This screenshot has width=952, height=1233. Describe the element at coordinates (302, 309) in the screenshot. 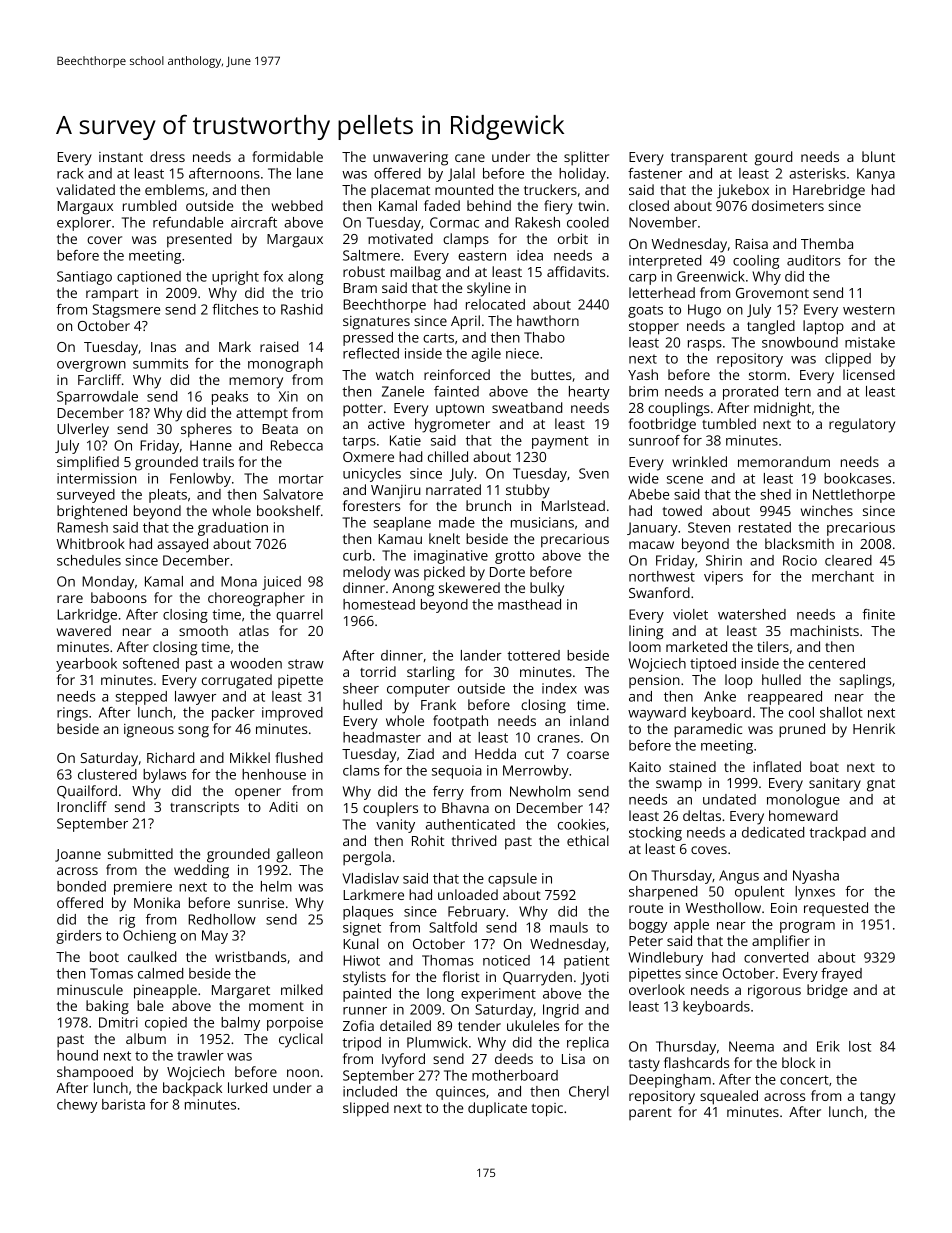

I see `Rashid` at that location.
